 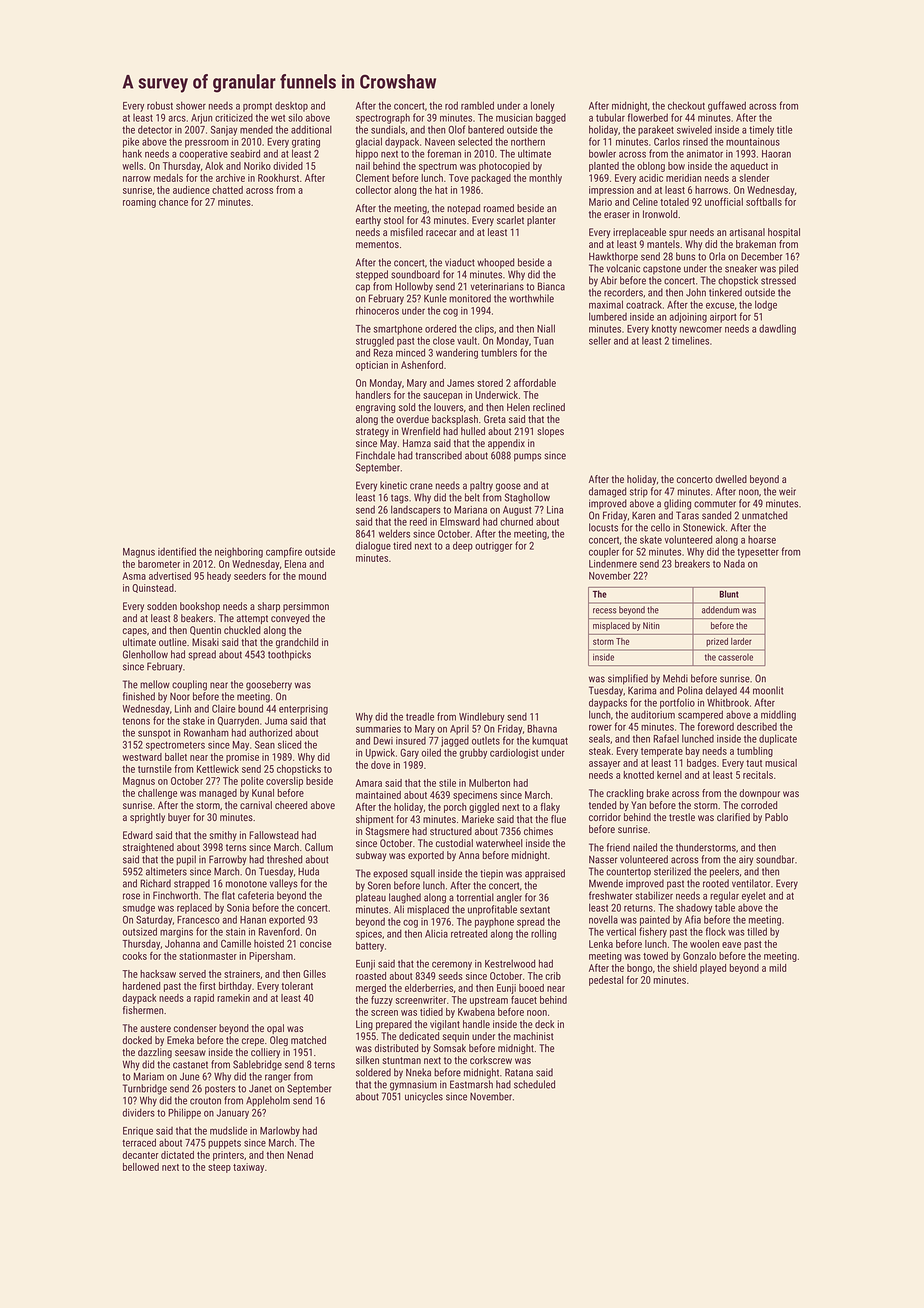 What do you see at coordinates (477, 105) in the screenshot?
I see `rambled` at bounding box center [477, 105].
